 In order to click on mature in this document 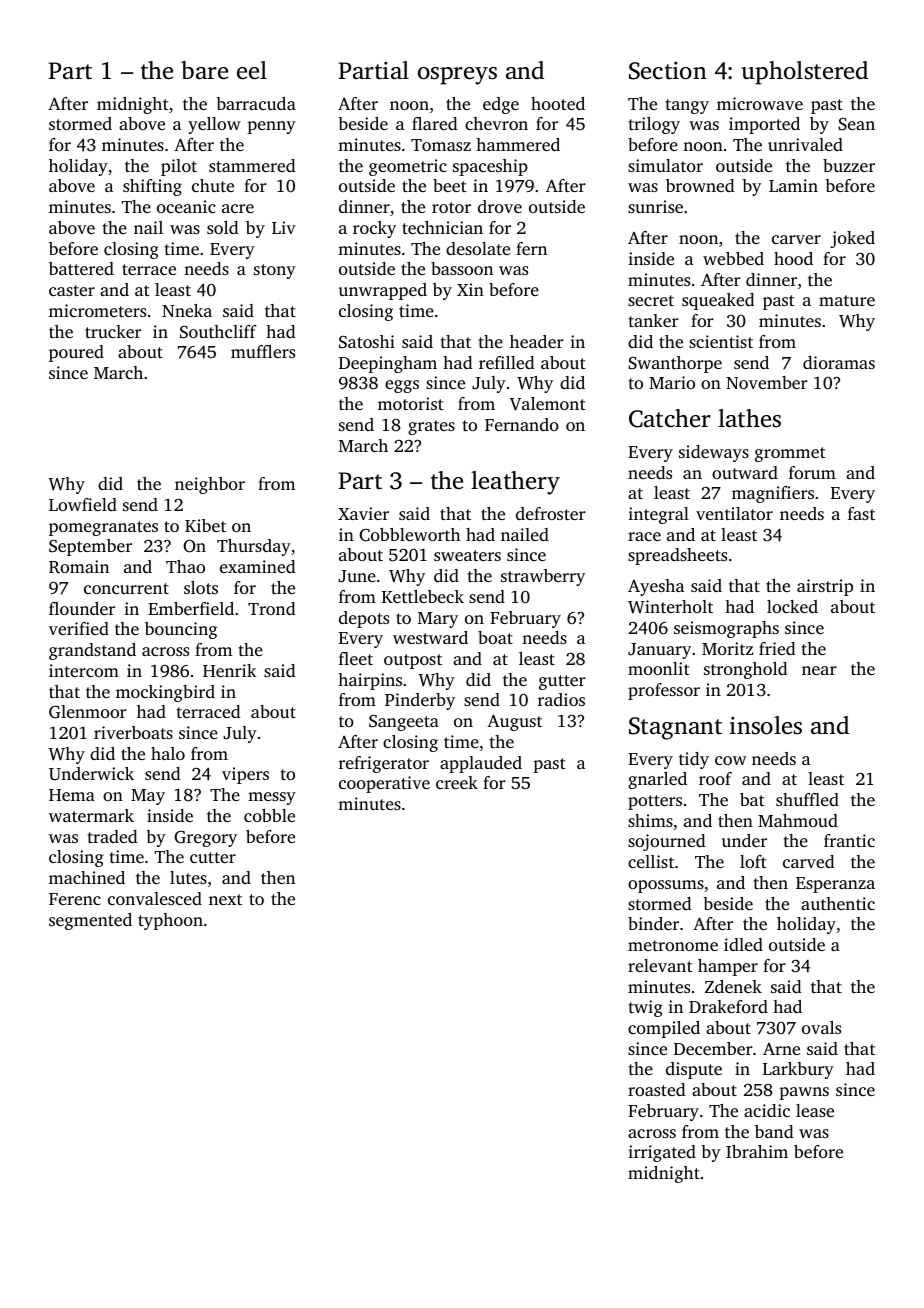, I will do `click(847, 300)`.
